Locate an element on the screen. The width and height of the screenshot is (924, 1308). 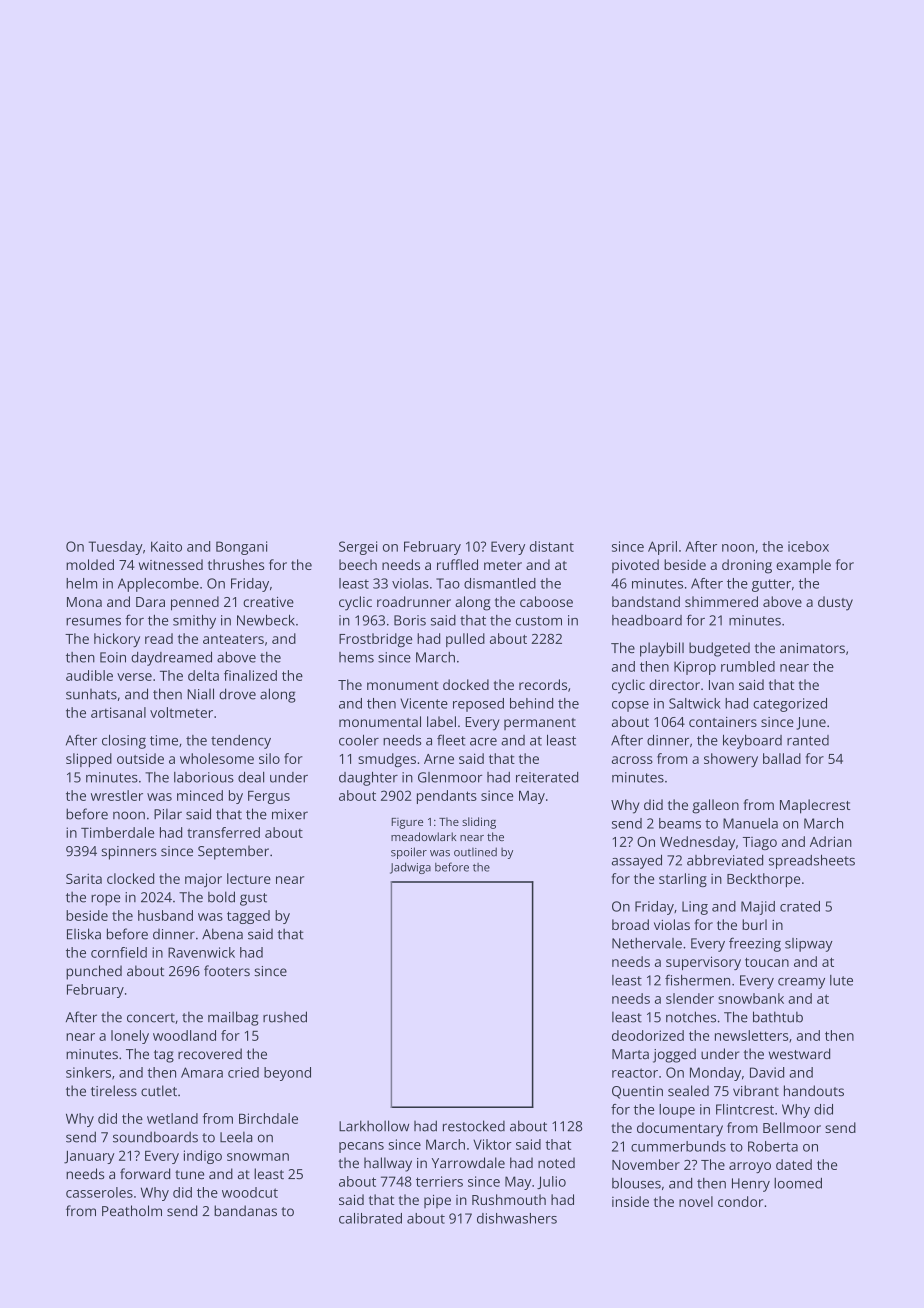
westward is located at coordinates (799, 1053).
